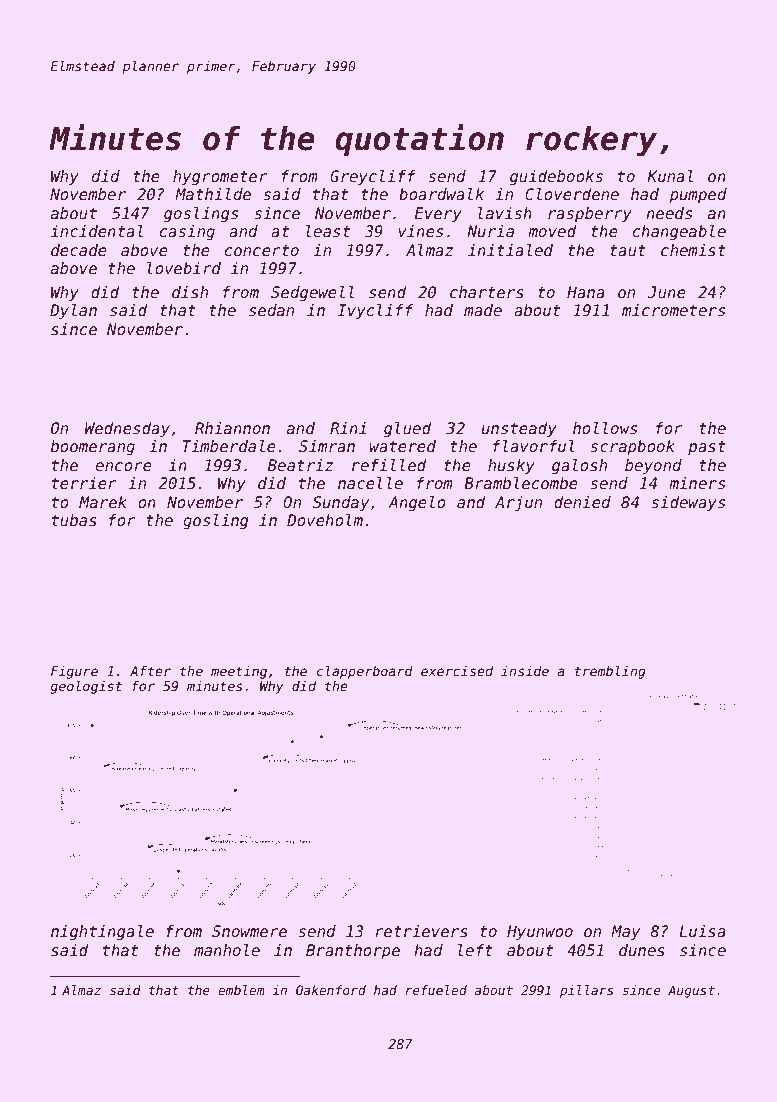  What do you see at coordinates (582, 502) in the image?
I see `denied` at bounding box center [582, 502].
